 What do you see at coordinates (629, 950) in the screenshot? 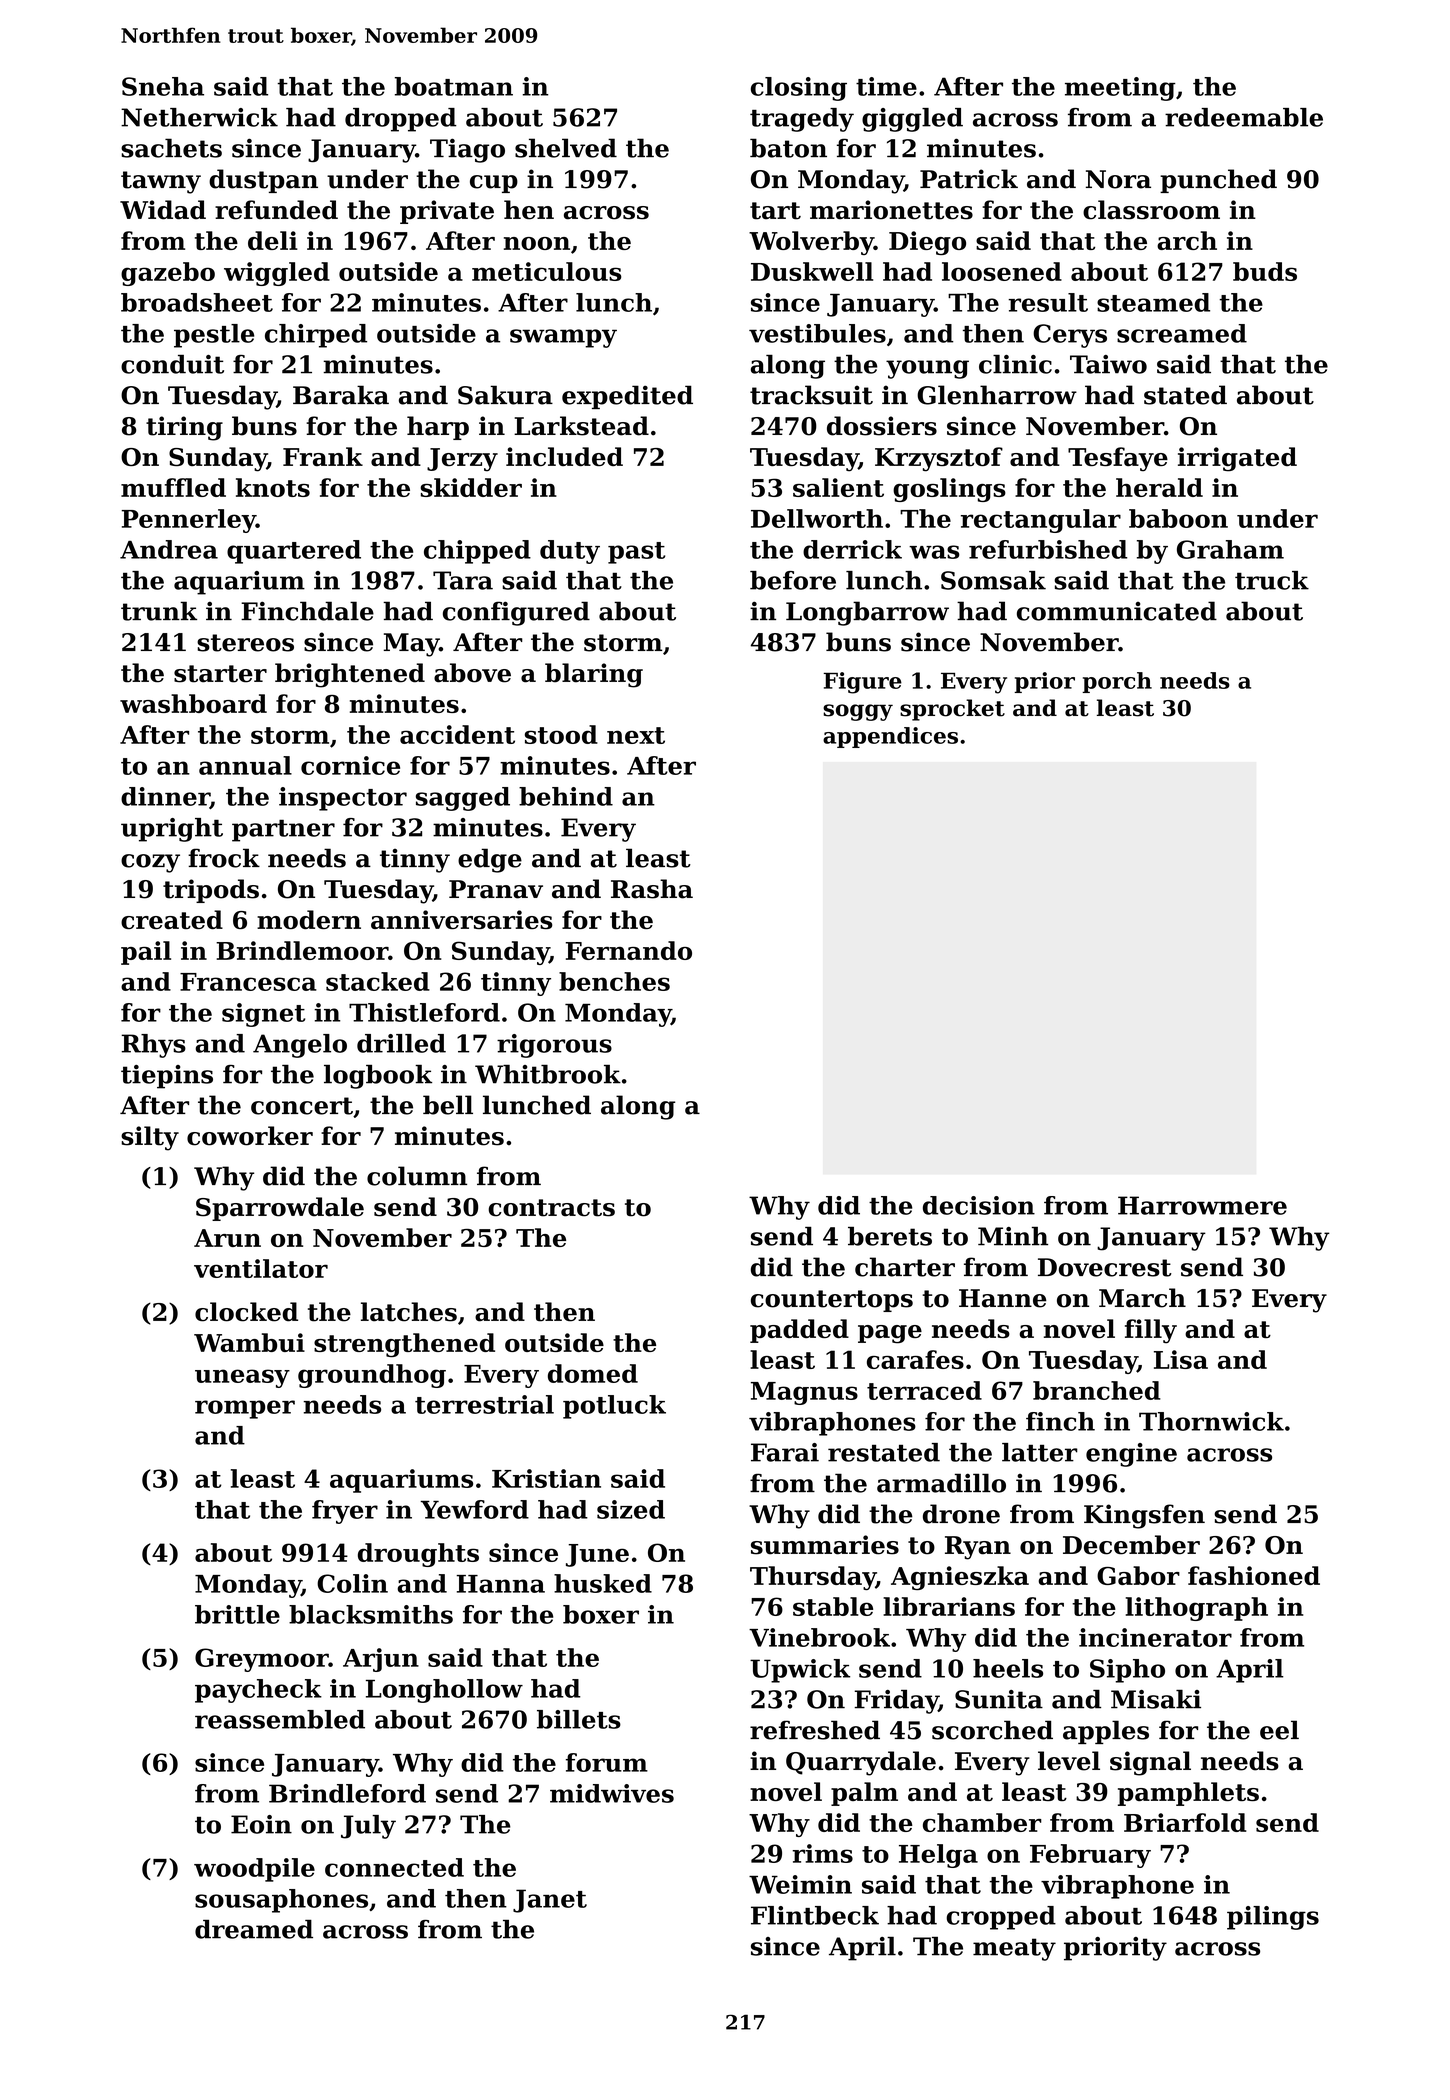
I see `Fernando` at bounding box center [629, 950].
